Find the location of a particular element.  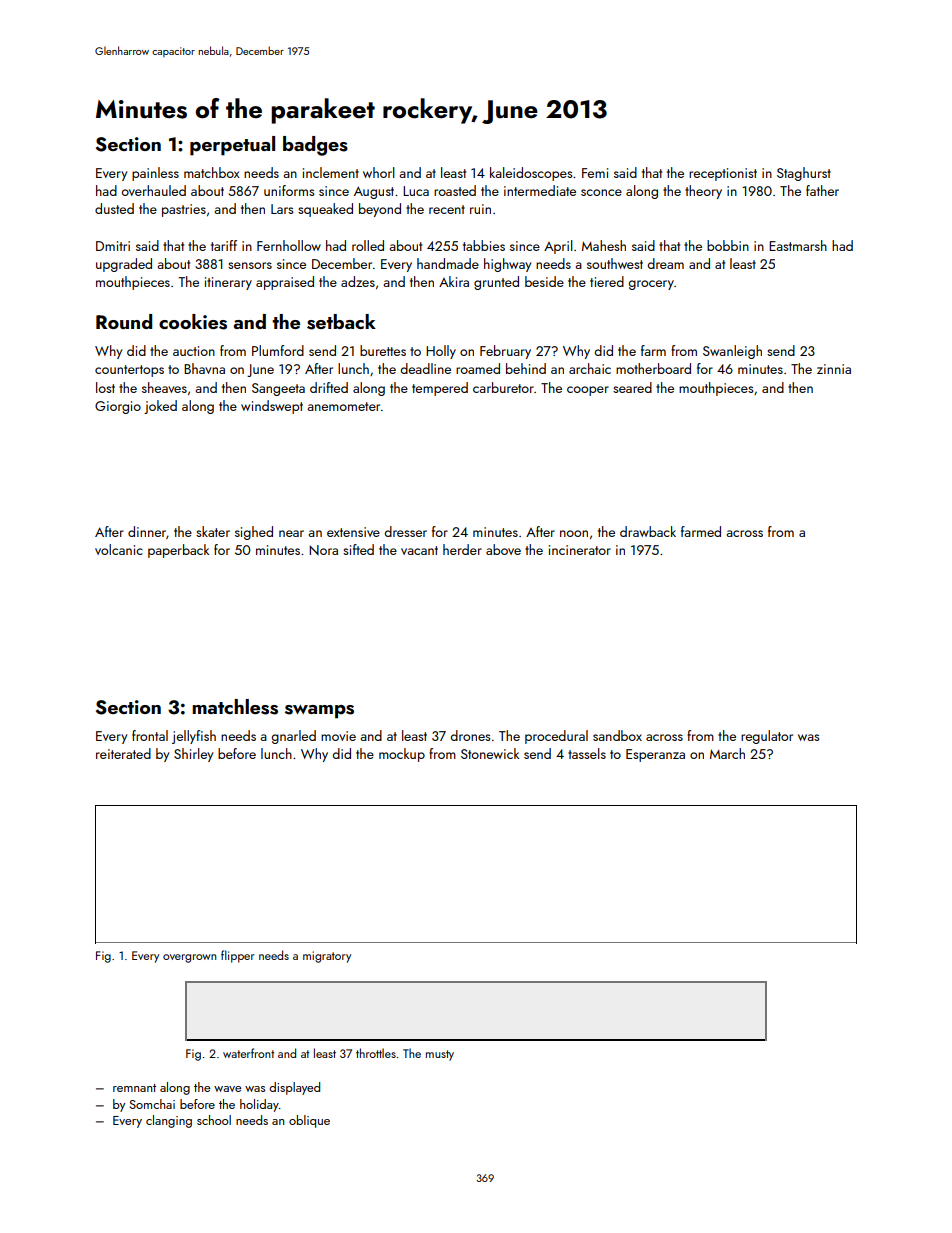

receptionist is located at coordinates (723, 174).
